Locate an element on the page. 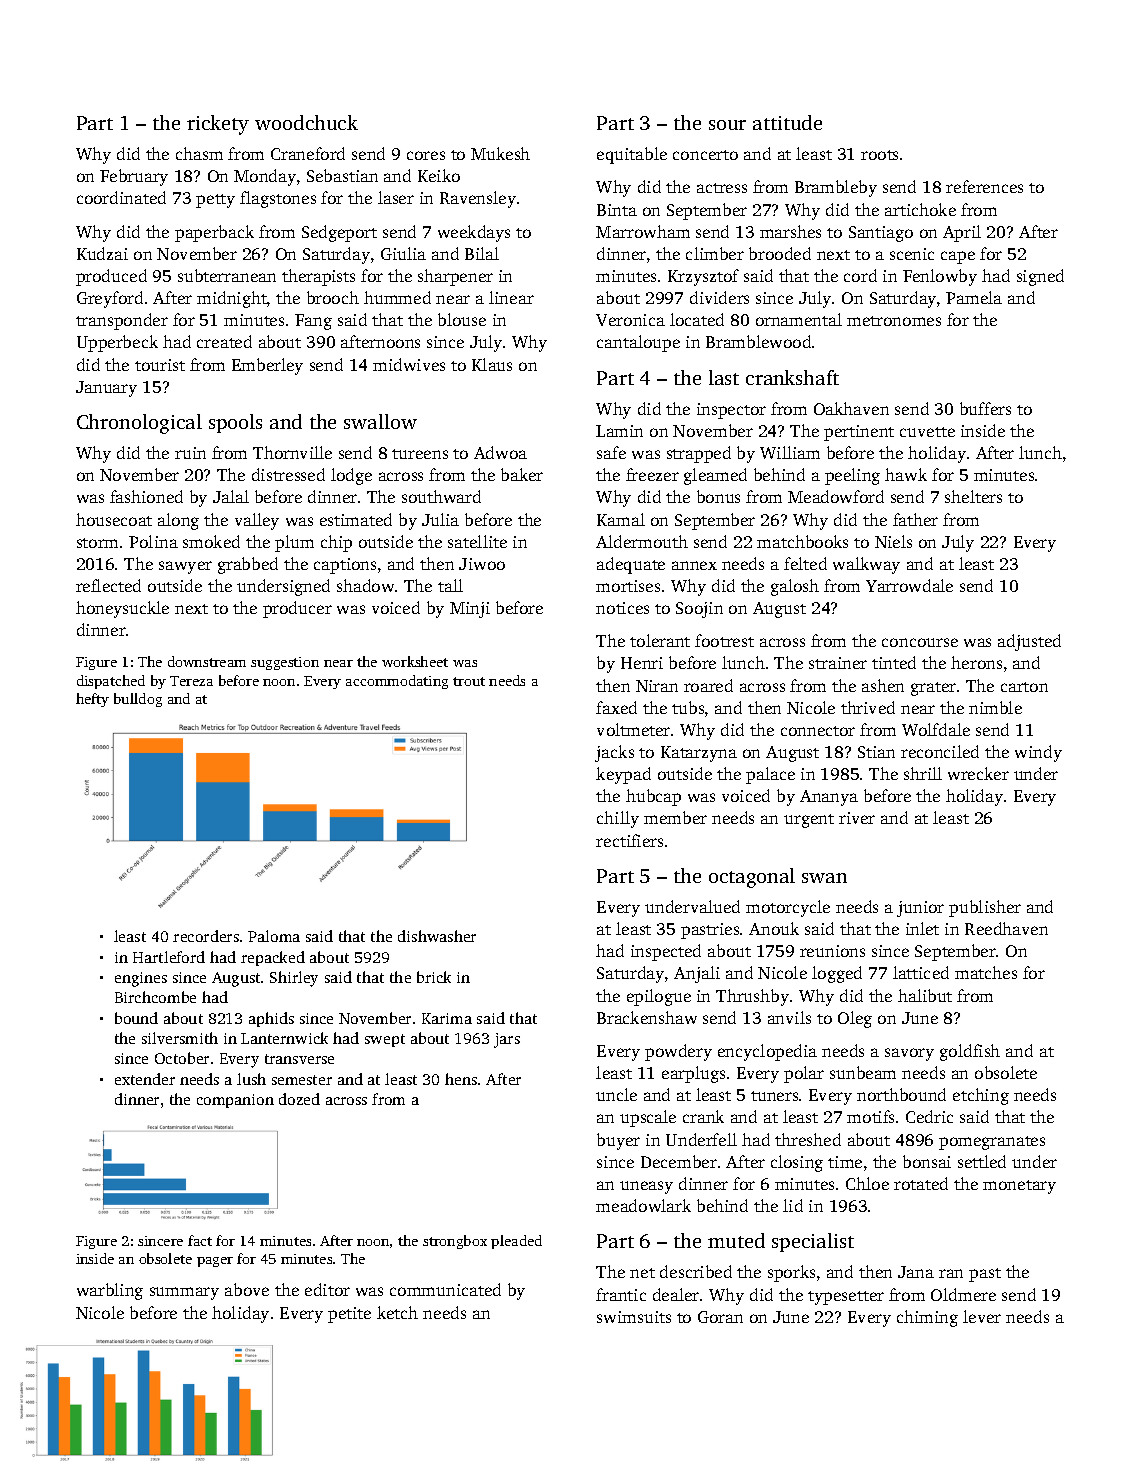  actress is located at coordinates (722, 188).
